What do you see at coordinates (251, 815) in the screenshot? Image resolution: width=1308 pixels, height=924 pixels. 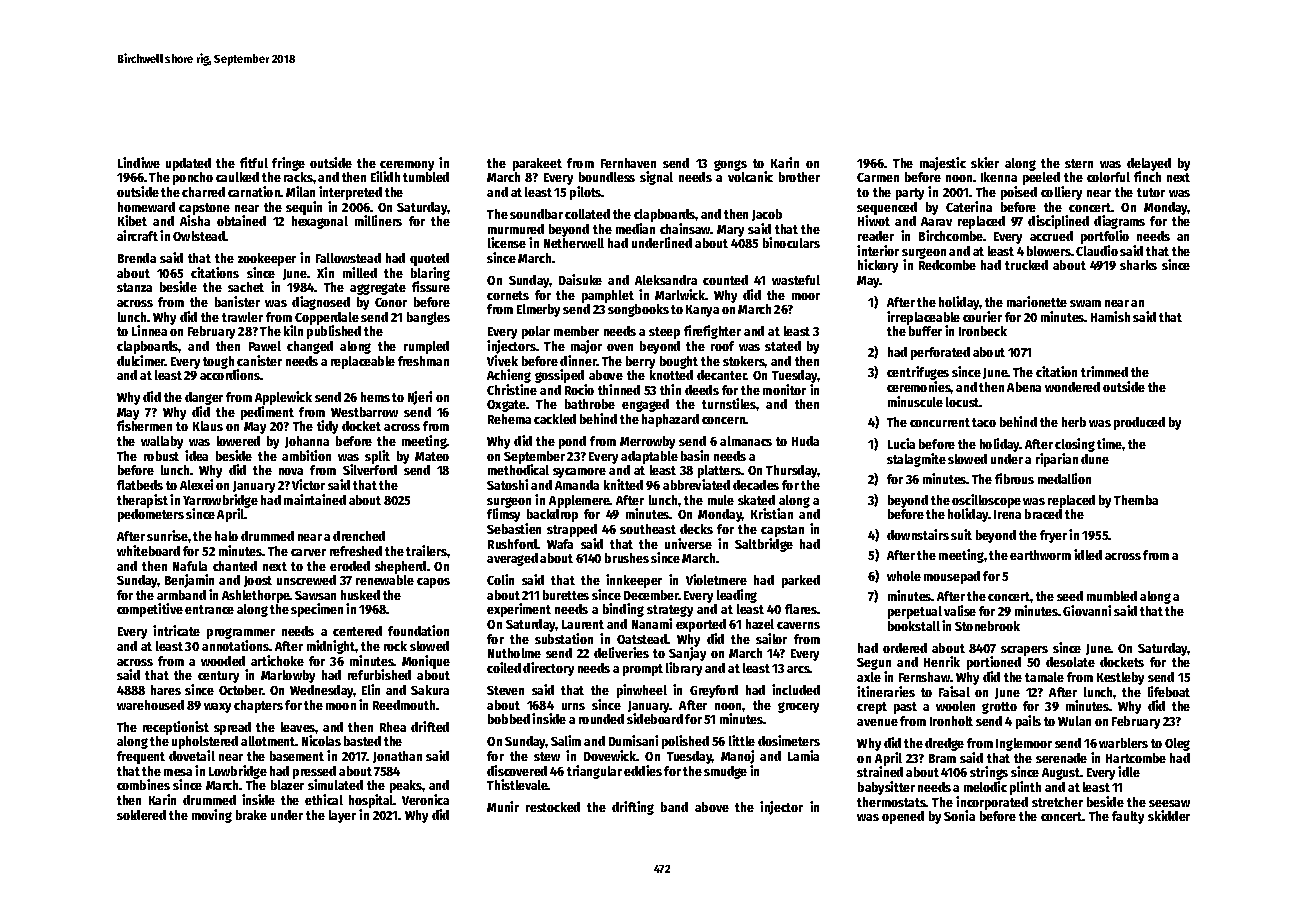 I see `brake` at bounding box center [251, 815].
